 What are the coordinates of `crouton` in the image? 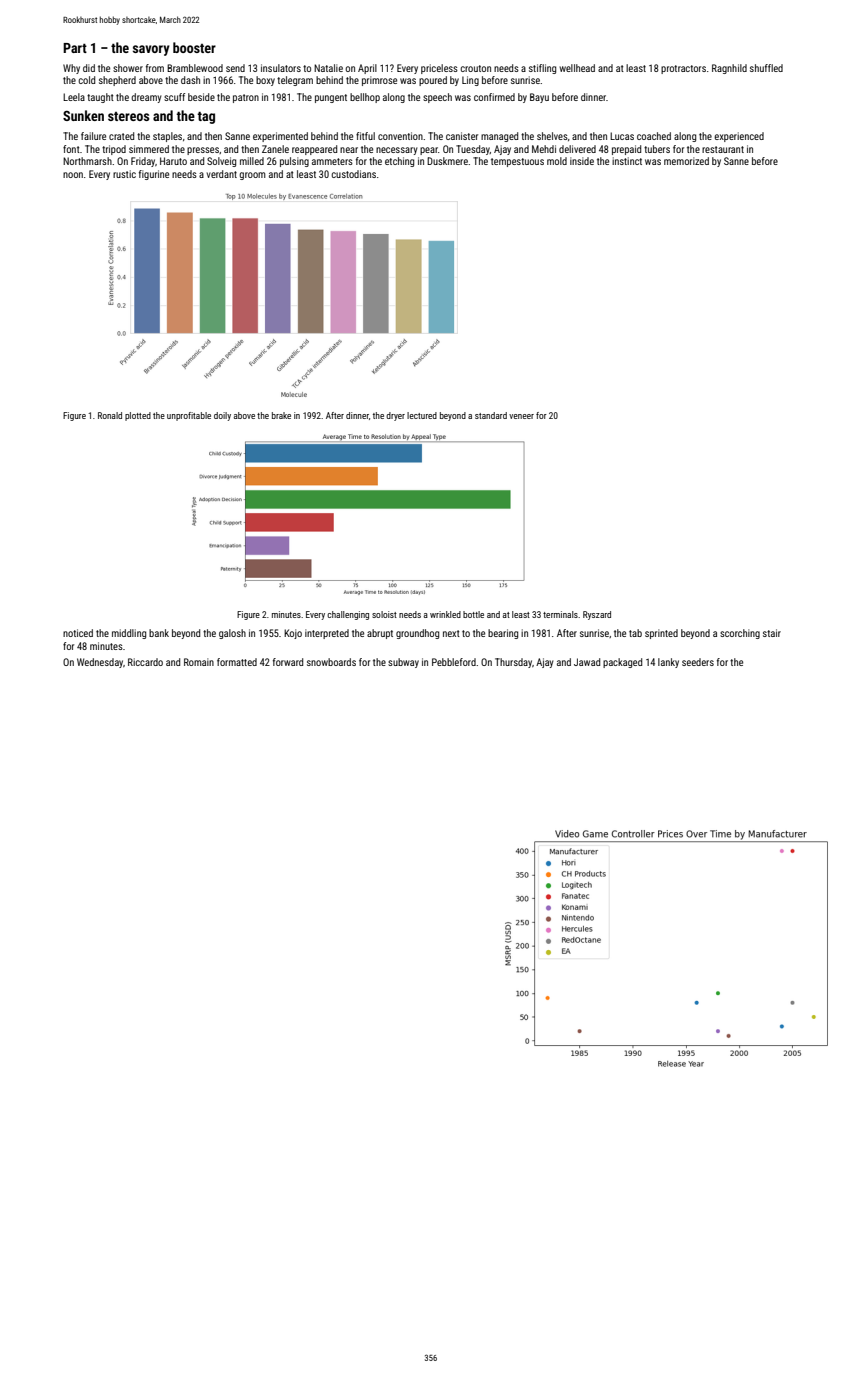 It's located at (475, 68).
